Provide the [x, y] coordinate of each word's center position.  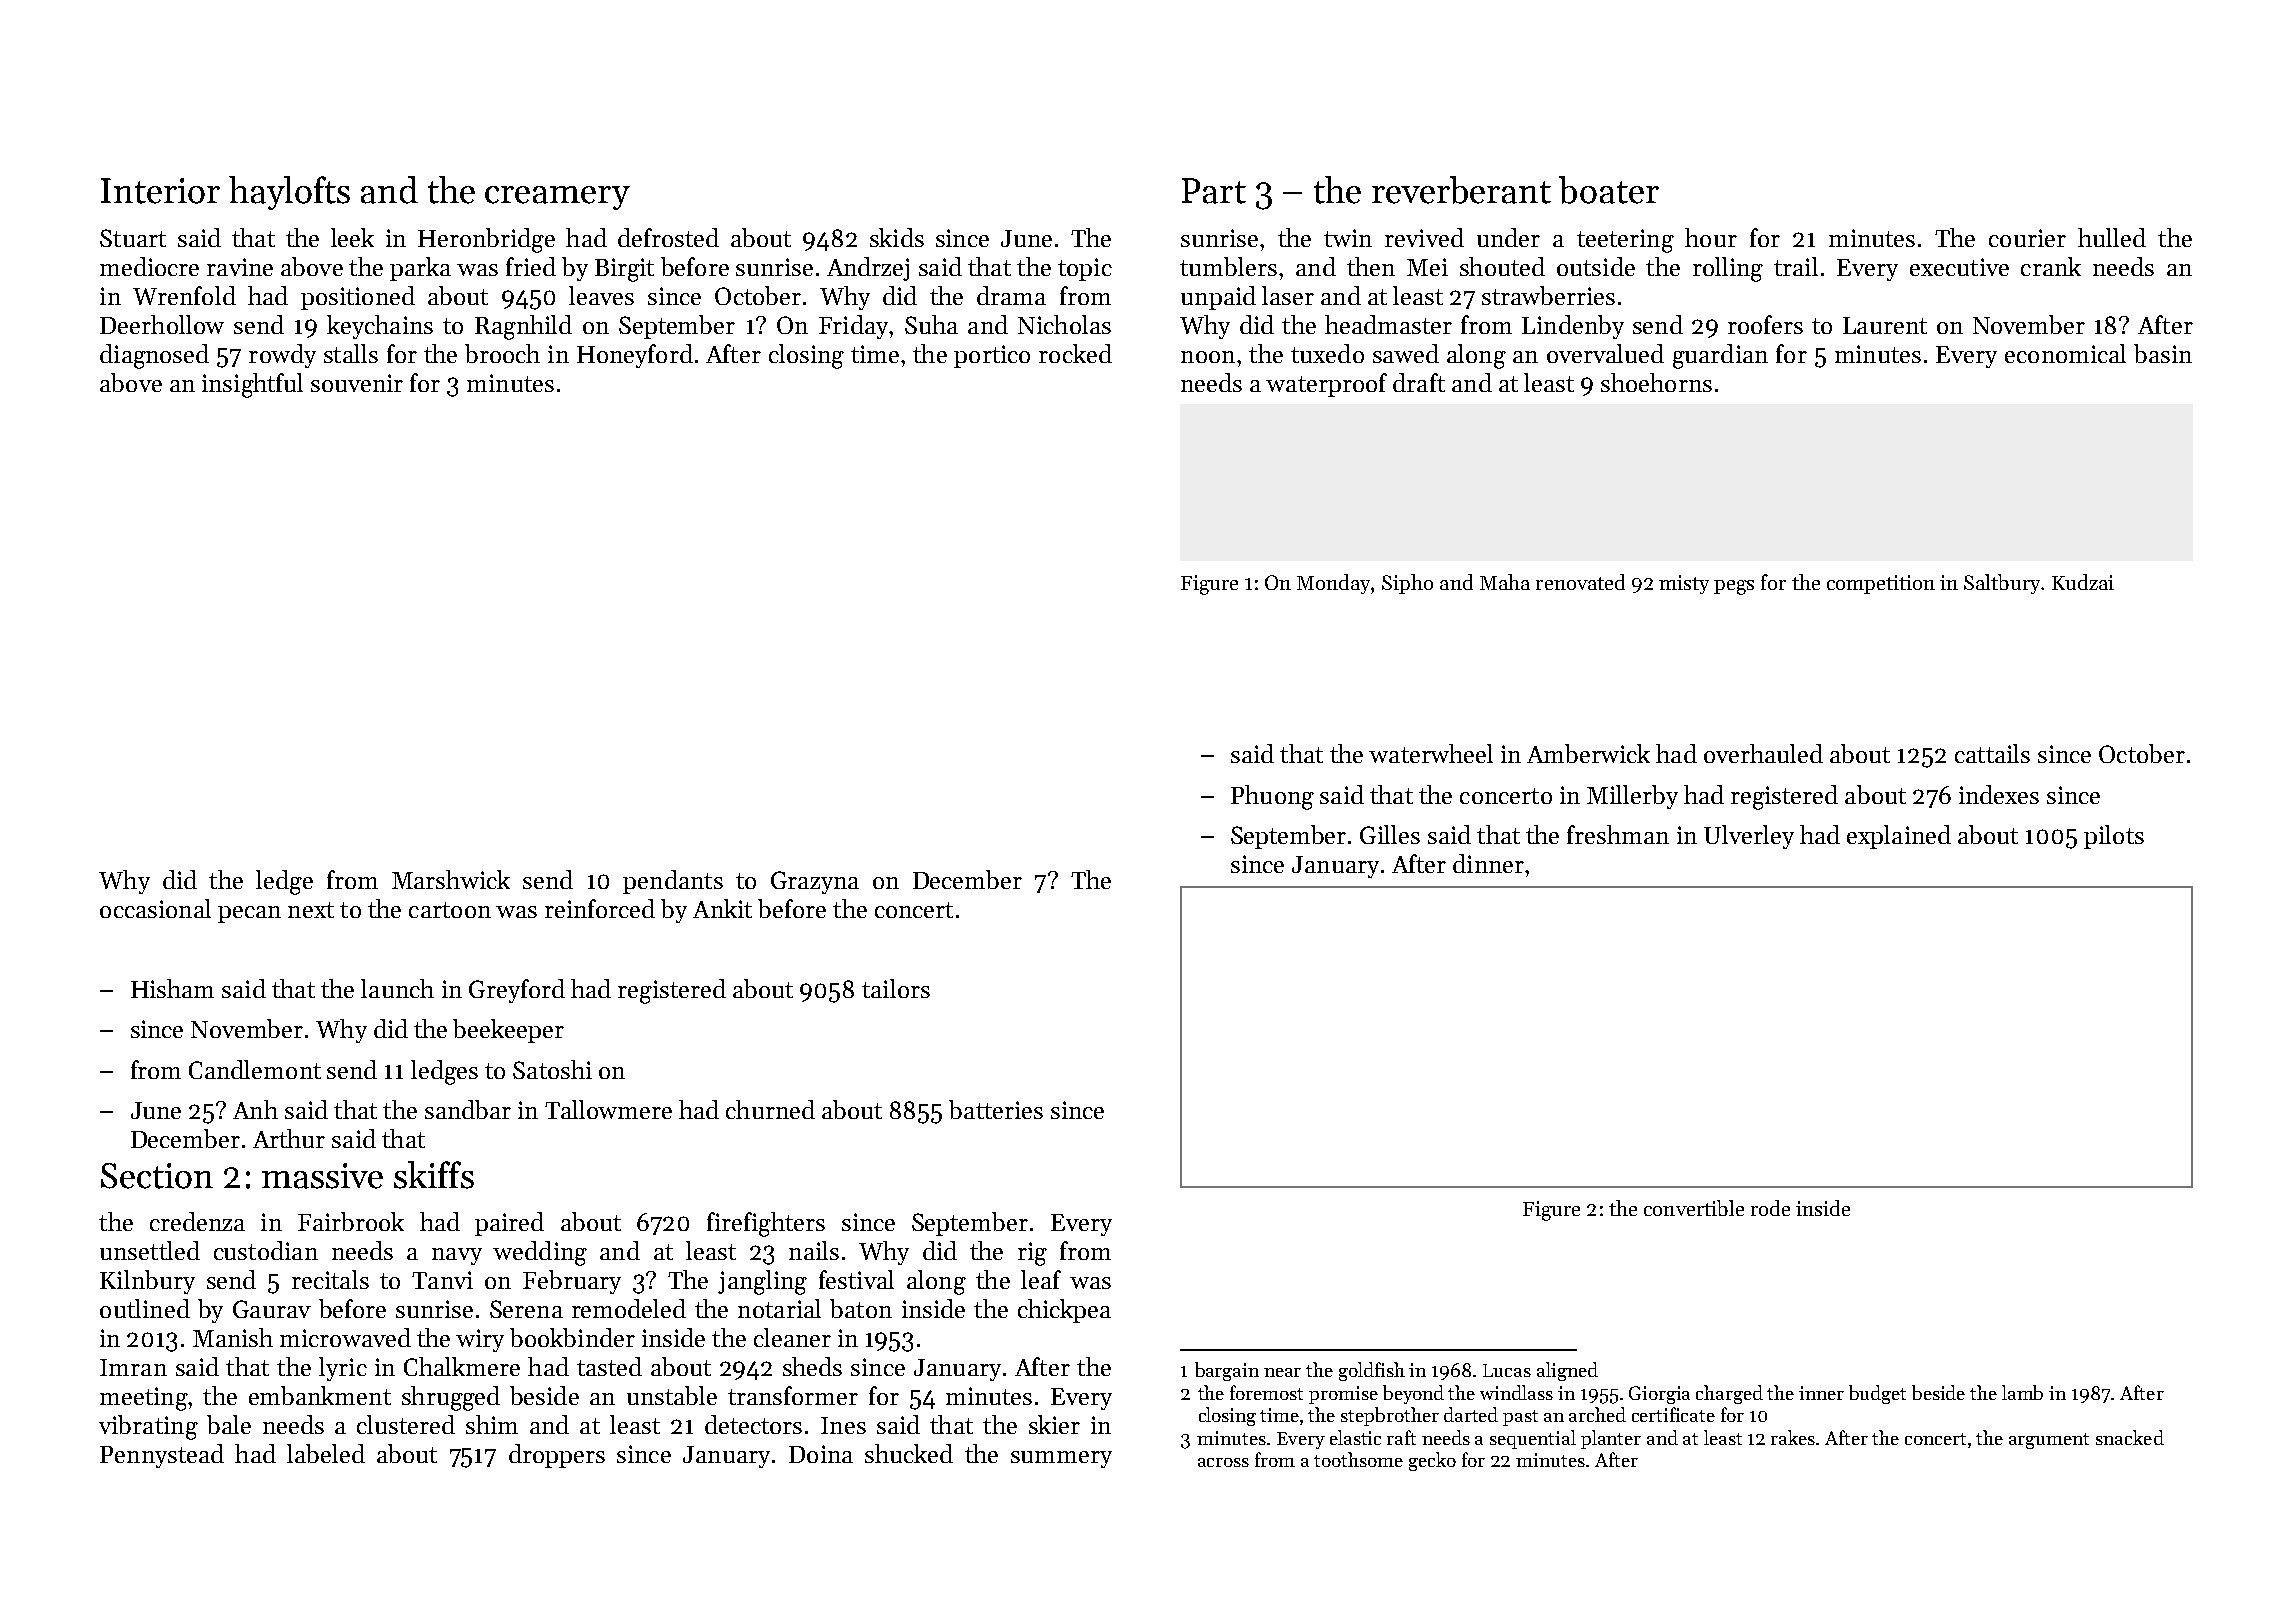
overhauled [1763, 753]
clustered [406, 1424]
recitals [330, 1279]
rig [1032, 1254]
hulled [2112, 237]
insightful [252, 385]
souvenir [357, 383]
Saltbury [2002, 584]
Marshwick [451, 879]
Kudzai [2083, 582]
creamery [557, 198]
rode [1770, 1208]
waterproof [1326, 385]
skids [897, 237]
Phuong [1272, 797]
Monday [1334, 584]
